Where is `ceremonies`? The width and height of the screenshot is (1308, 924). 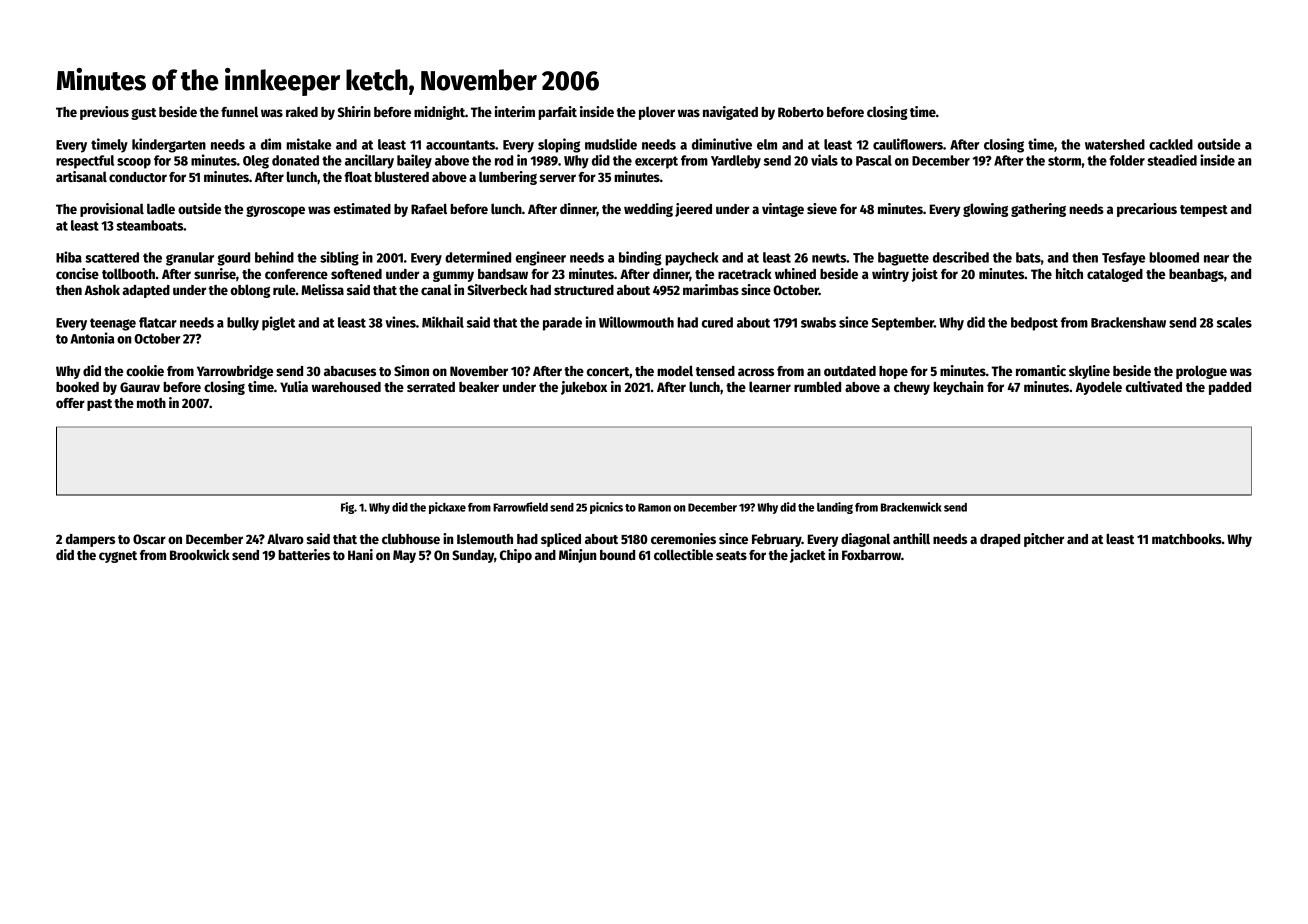 ceremonies is located at coordinates (683, 538).
